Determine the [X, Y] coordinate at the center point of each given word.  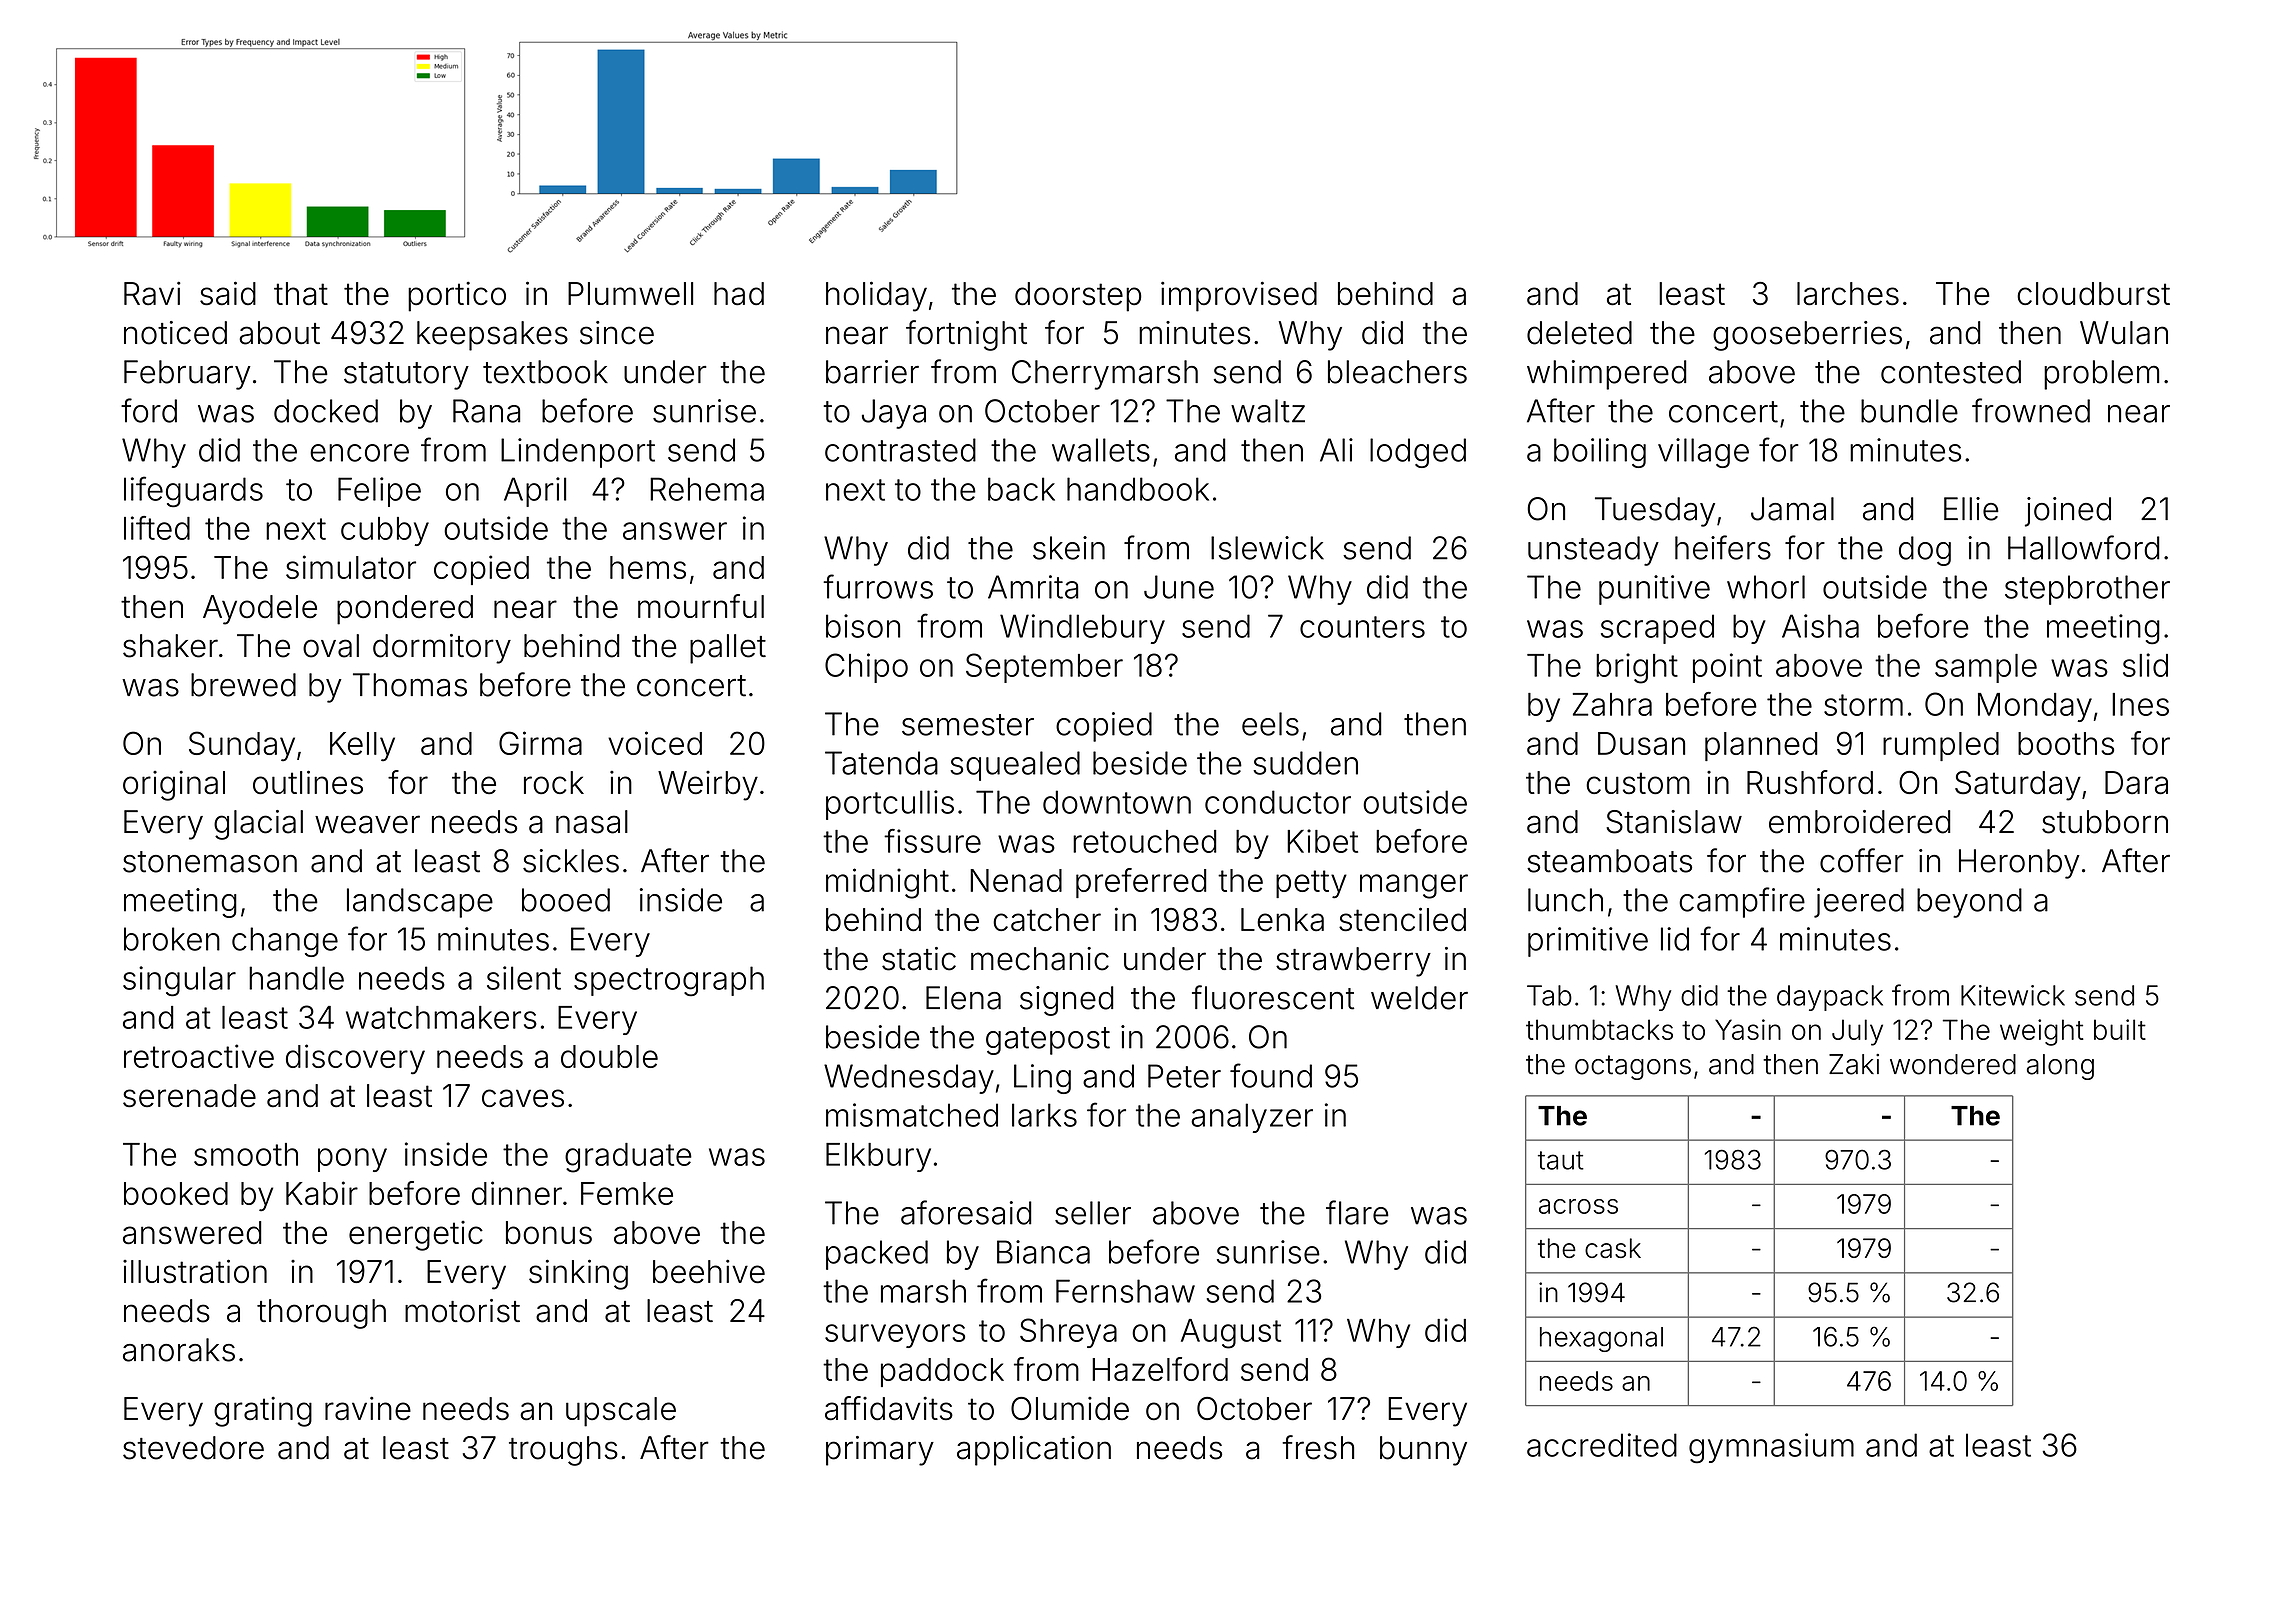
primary [880, 1451]
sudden [1305, 763]
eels [1270, 724]
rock [554, 783]
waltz [1268, 411]
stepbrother [2087, 590]
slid [2145, 665]
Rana [486, 411]
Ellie [1971, 509]
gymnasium [1771, 1448]
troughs [563, 1451]
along [2060, 1067]
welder [1419, 998]
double [609, 1056]
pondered [405, 610]
